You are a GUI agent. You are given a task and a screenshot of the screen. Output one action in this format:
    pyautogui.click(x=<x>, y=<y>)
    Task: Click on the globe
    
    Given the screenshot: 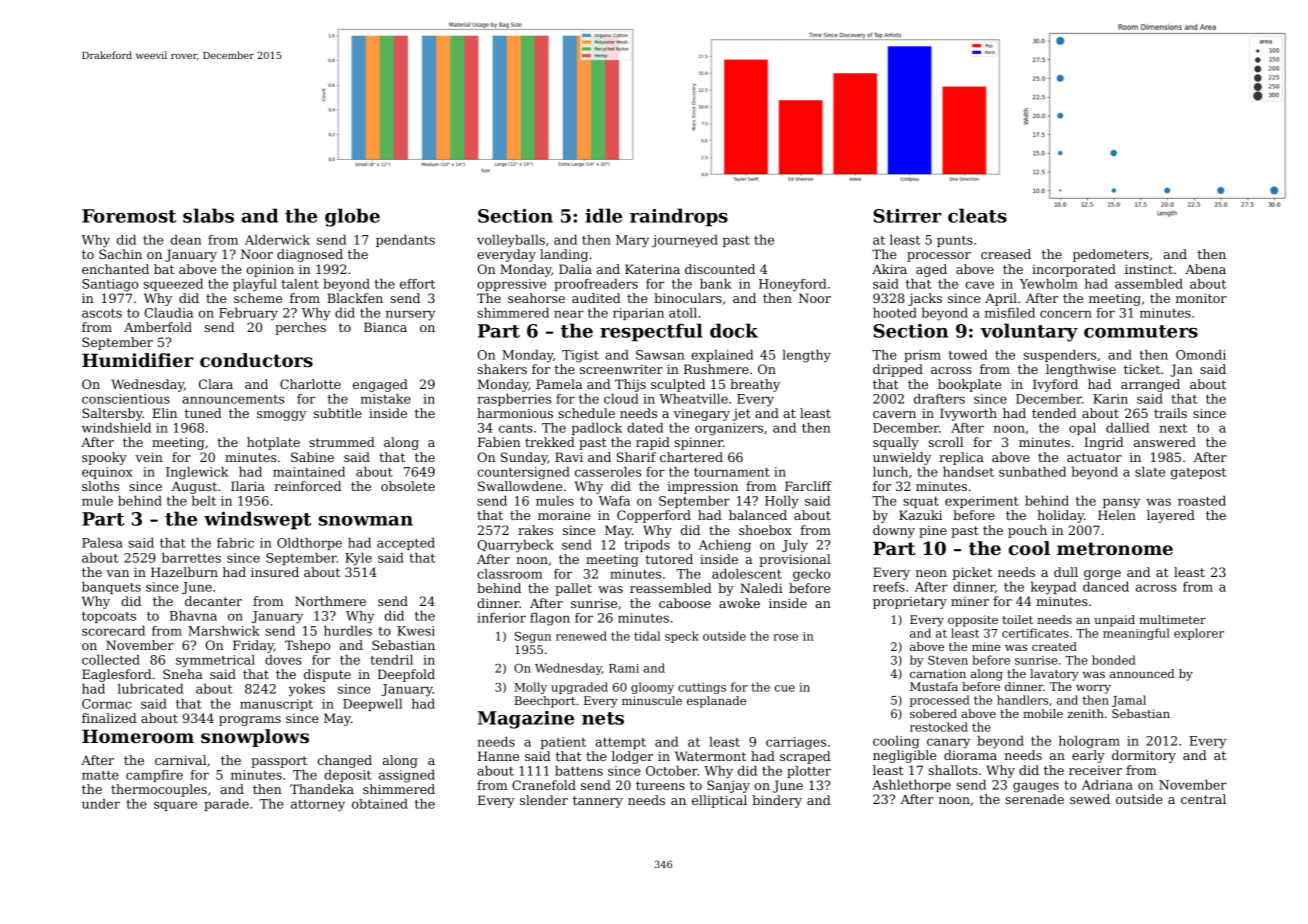 What is the action you would take?
    pyautogui.click(x=352, y=217)
